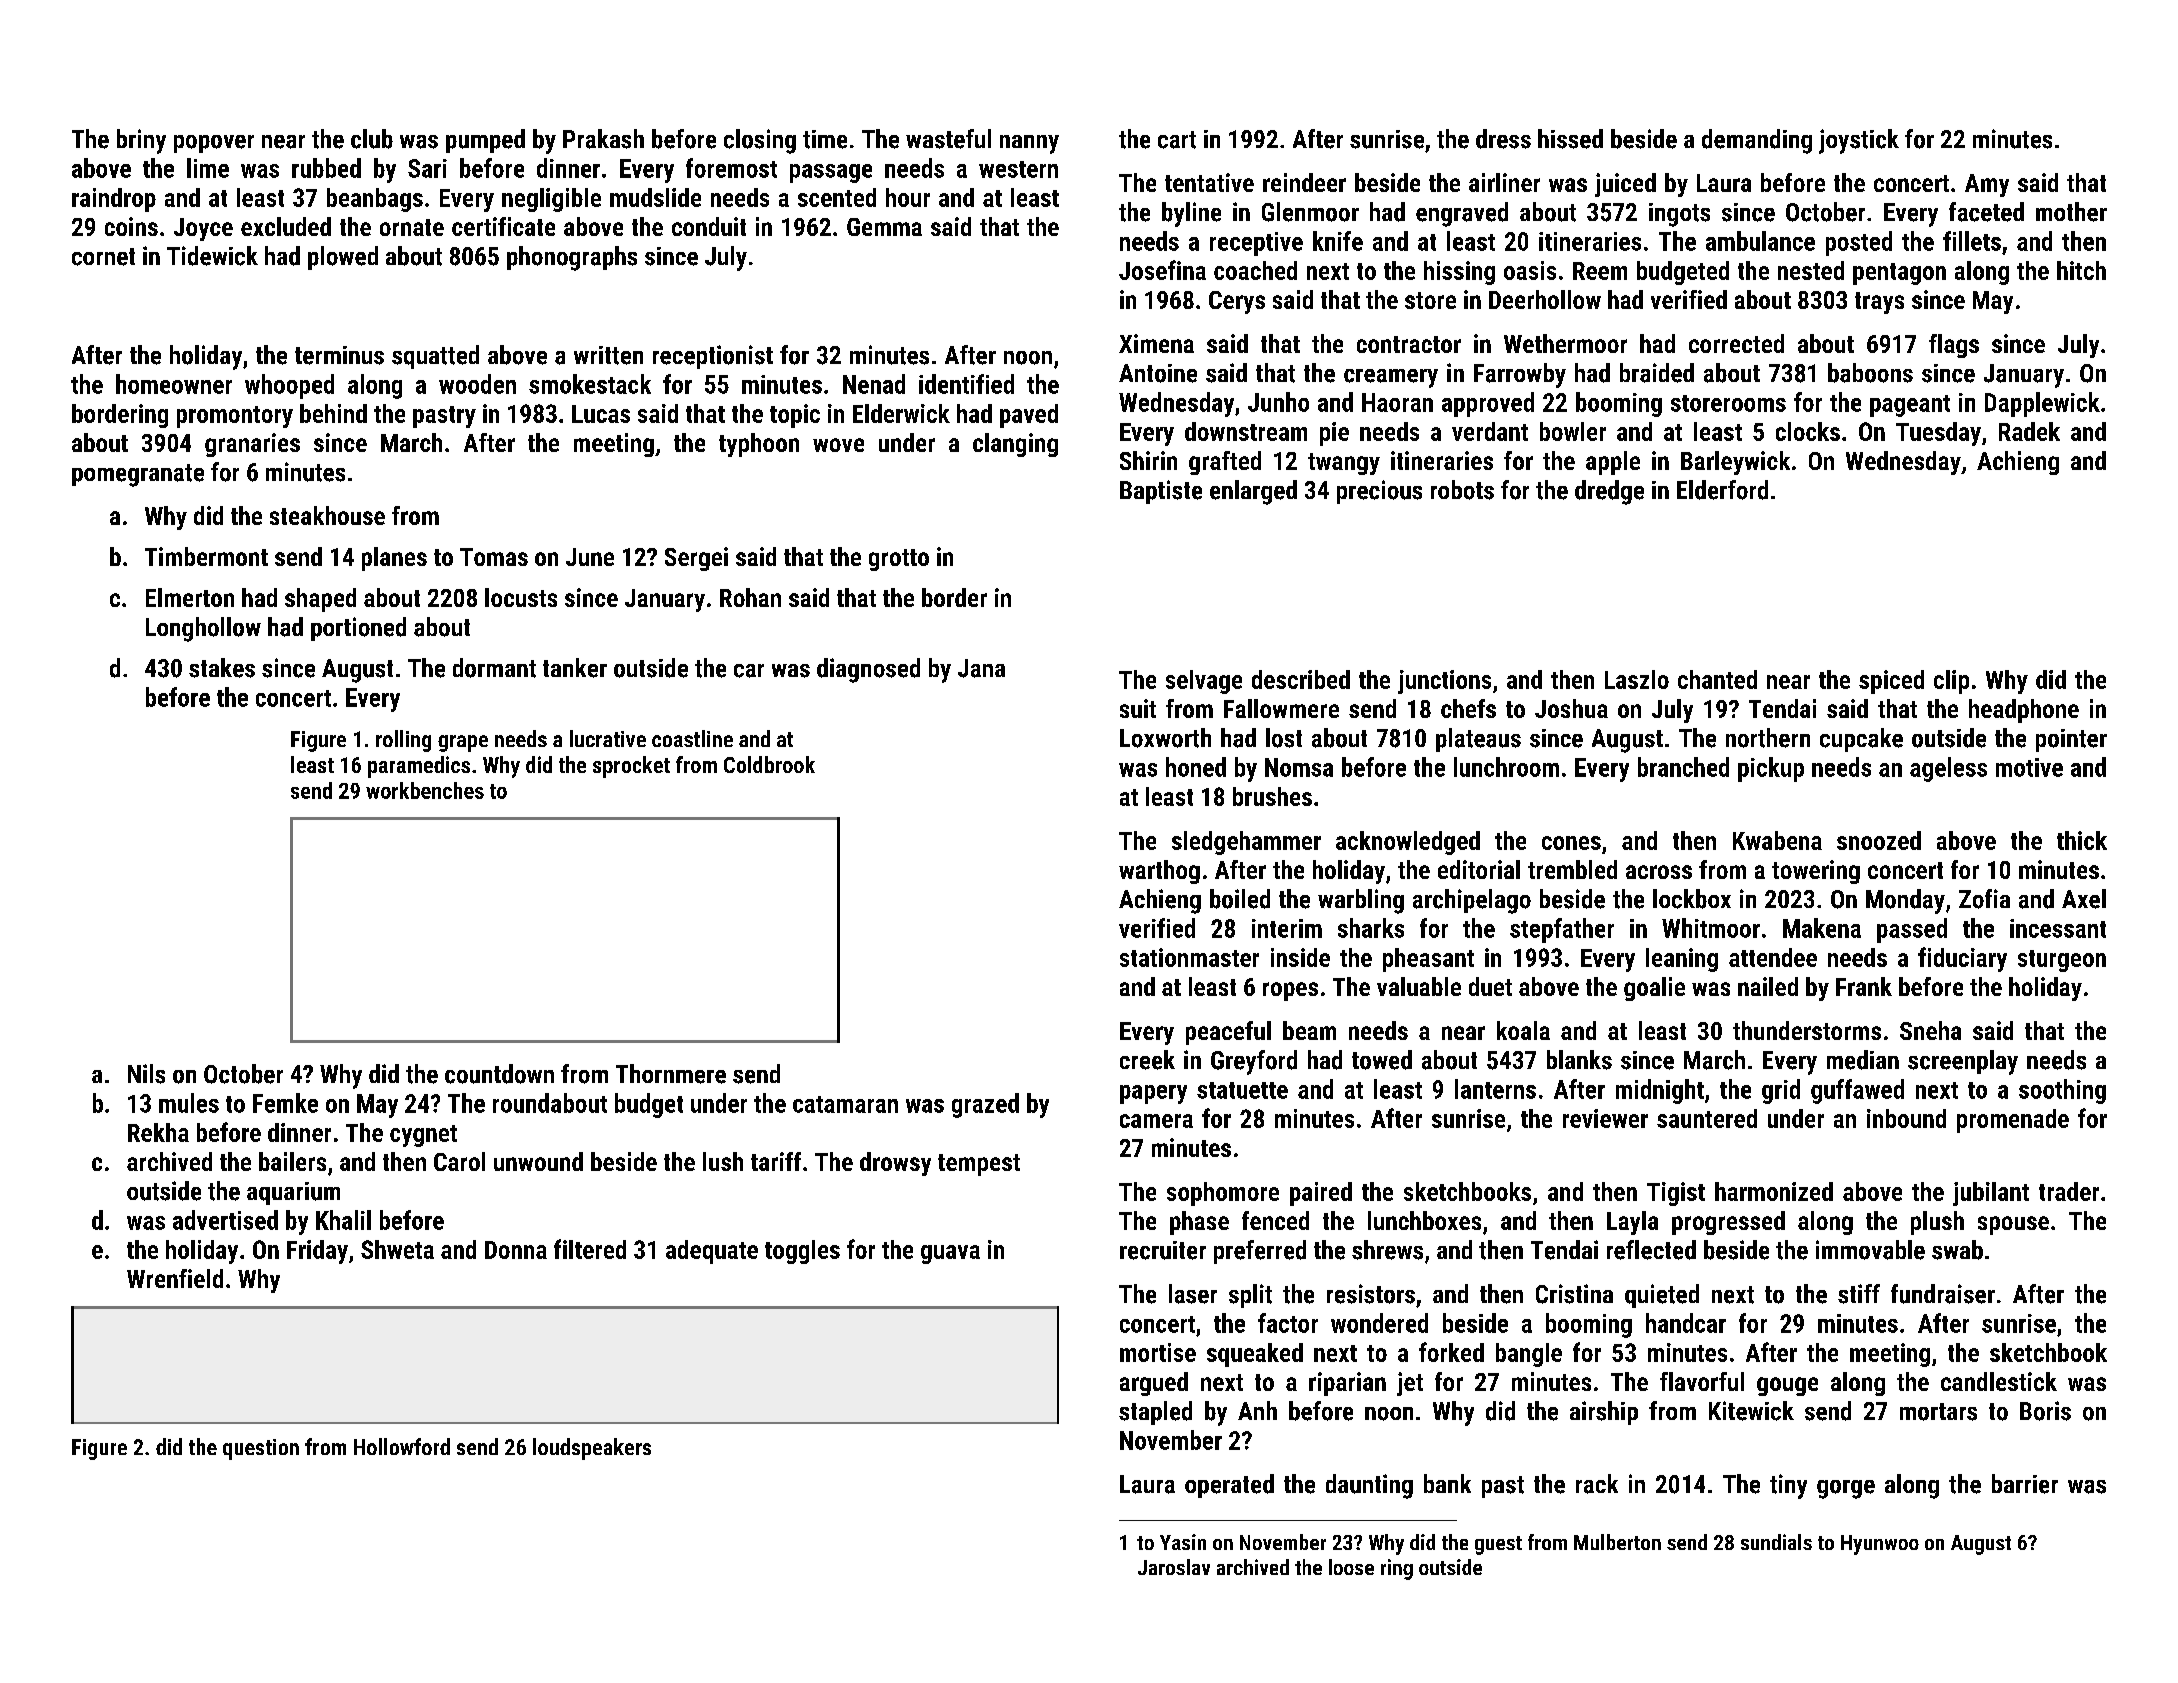 Image resolution: width=2178 pixels, height=1683 pixels. I want to click on loose, so click(1351, 1567).
